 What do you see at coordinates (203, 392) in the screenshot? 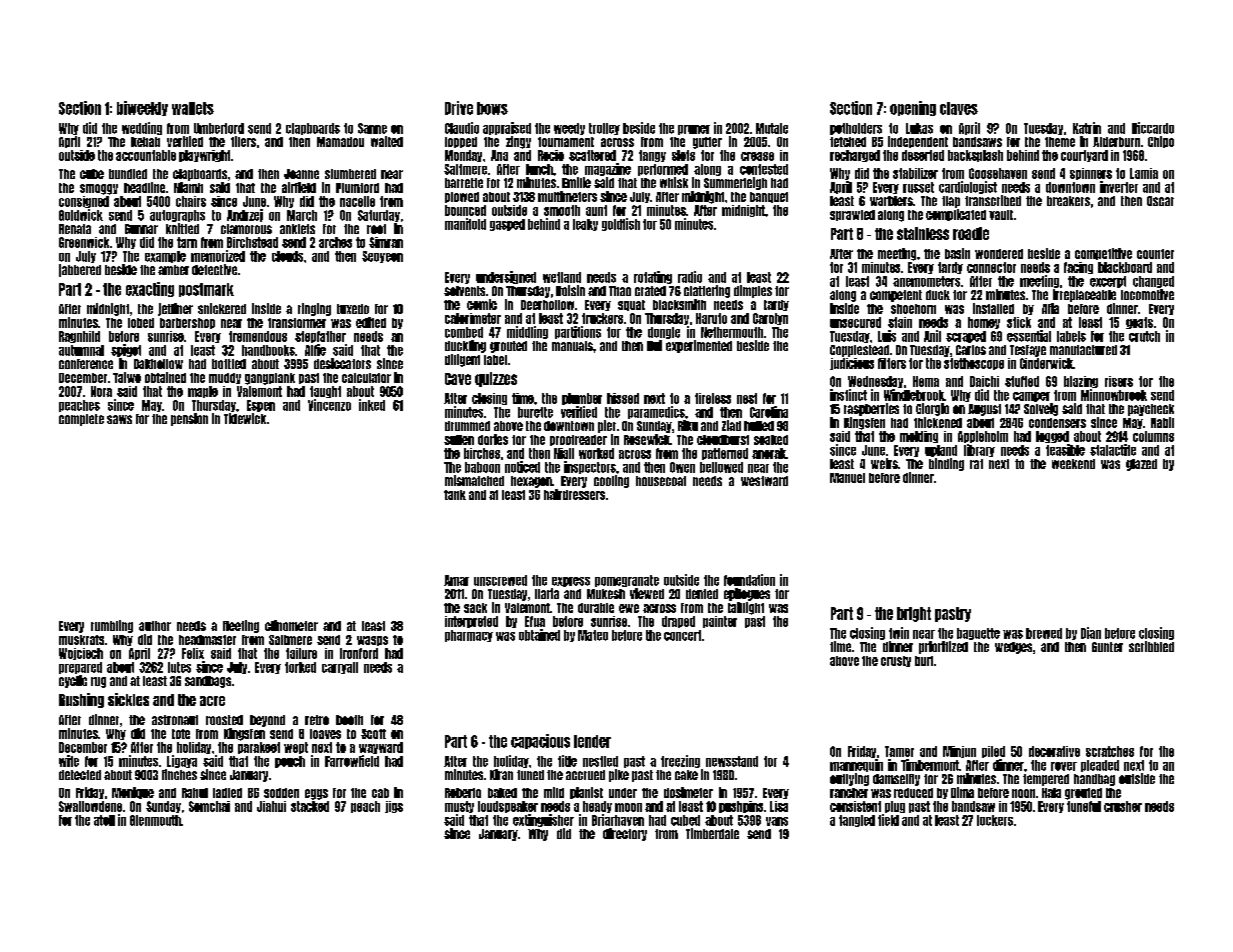
I see `maple` at bounding box center [203, 392].
